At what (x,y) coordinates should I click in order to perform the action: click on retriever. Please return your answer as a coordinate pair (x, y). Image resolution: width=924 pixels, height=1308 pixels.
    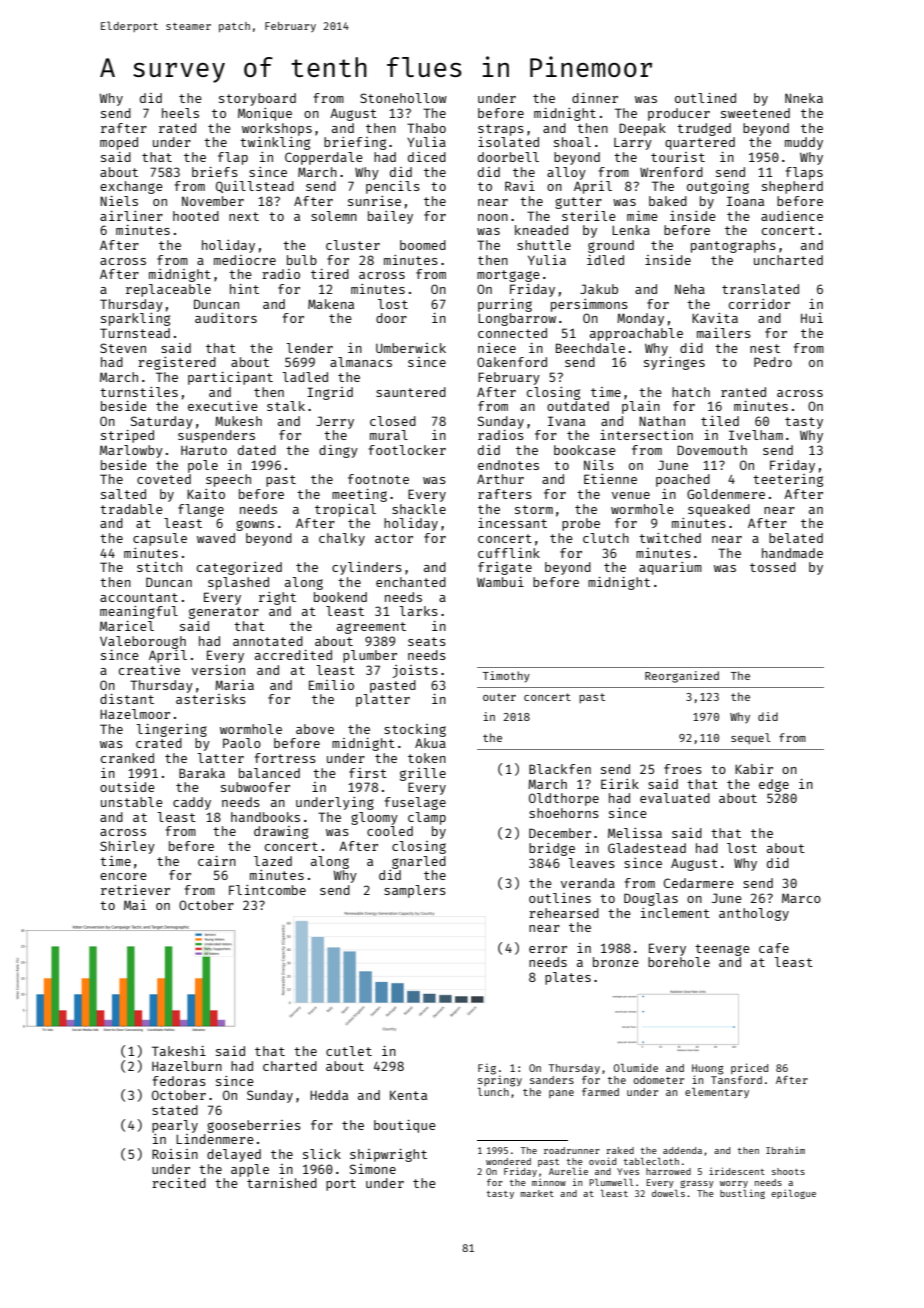
    Looking at the image, I should click on (135, 890).
